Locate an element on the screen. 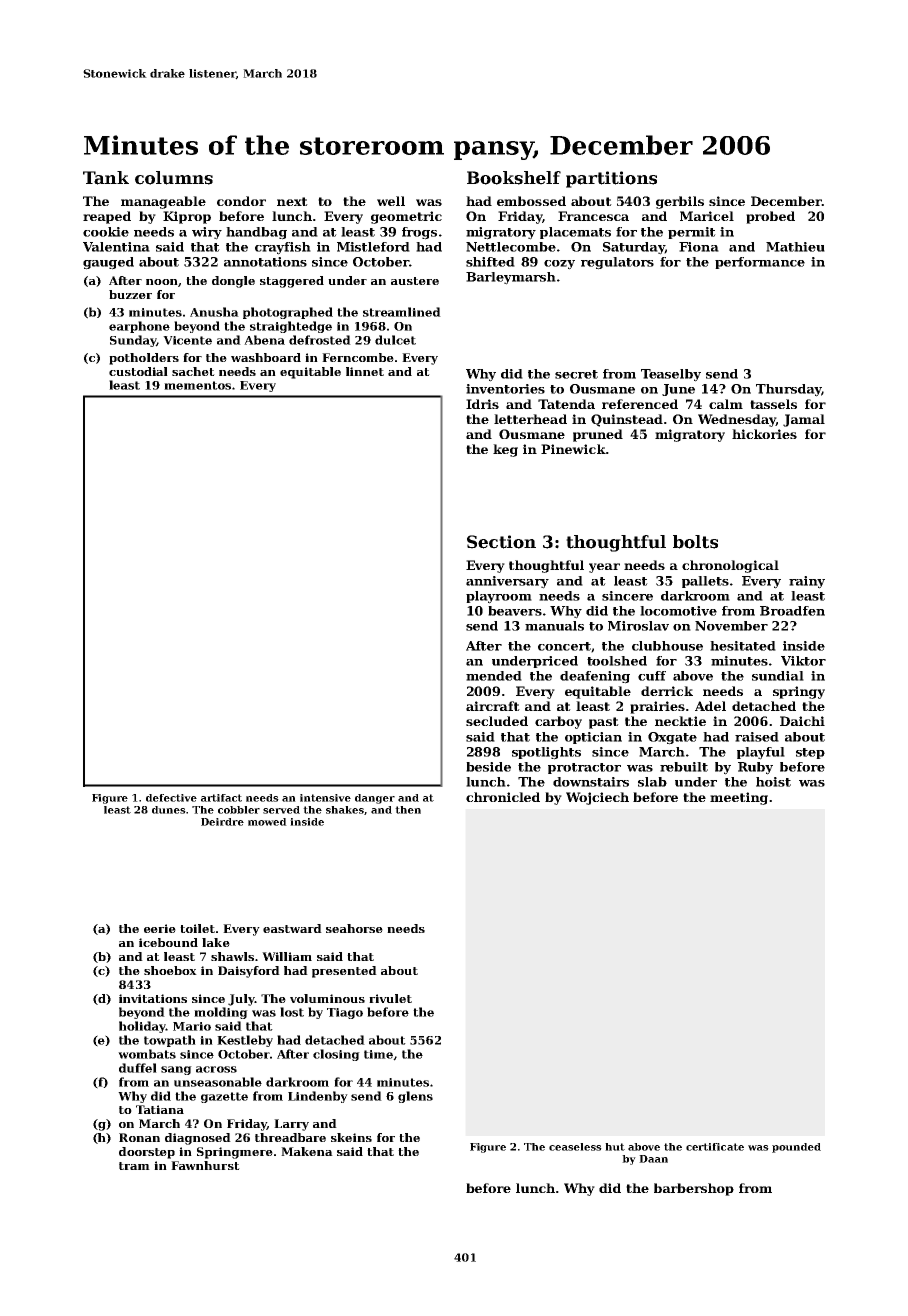 Image resolution: width=908 pixels, height=1316 pixels. barbershop is located at coordinates (694, 1189).
